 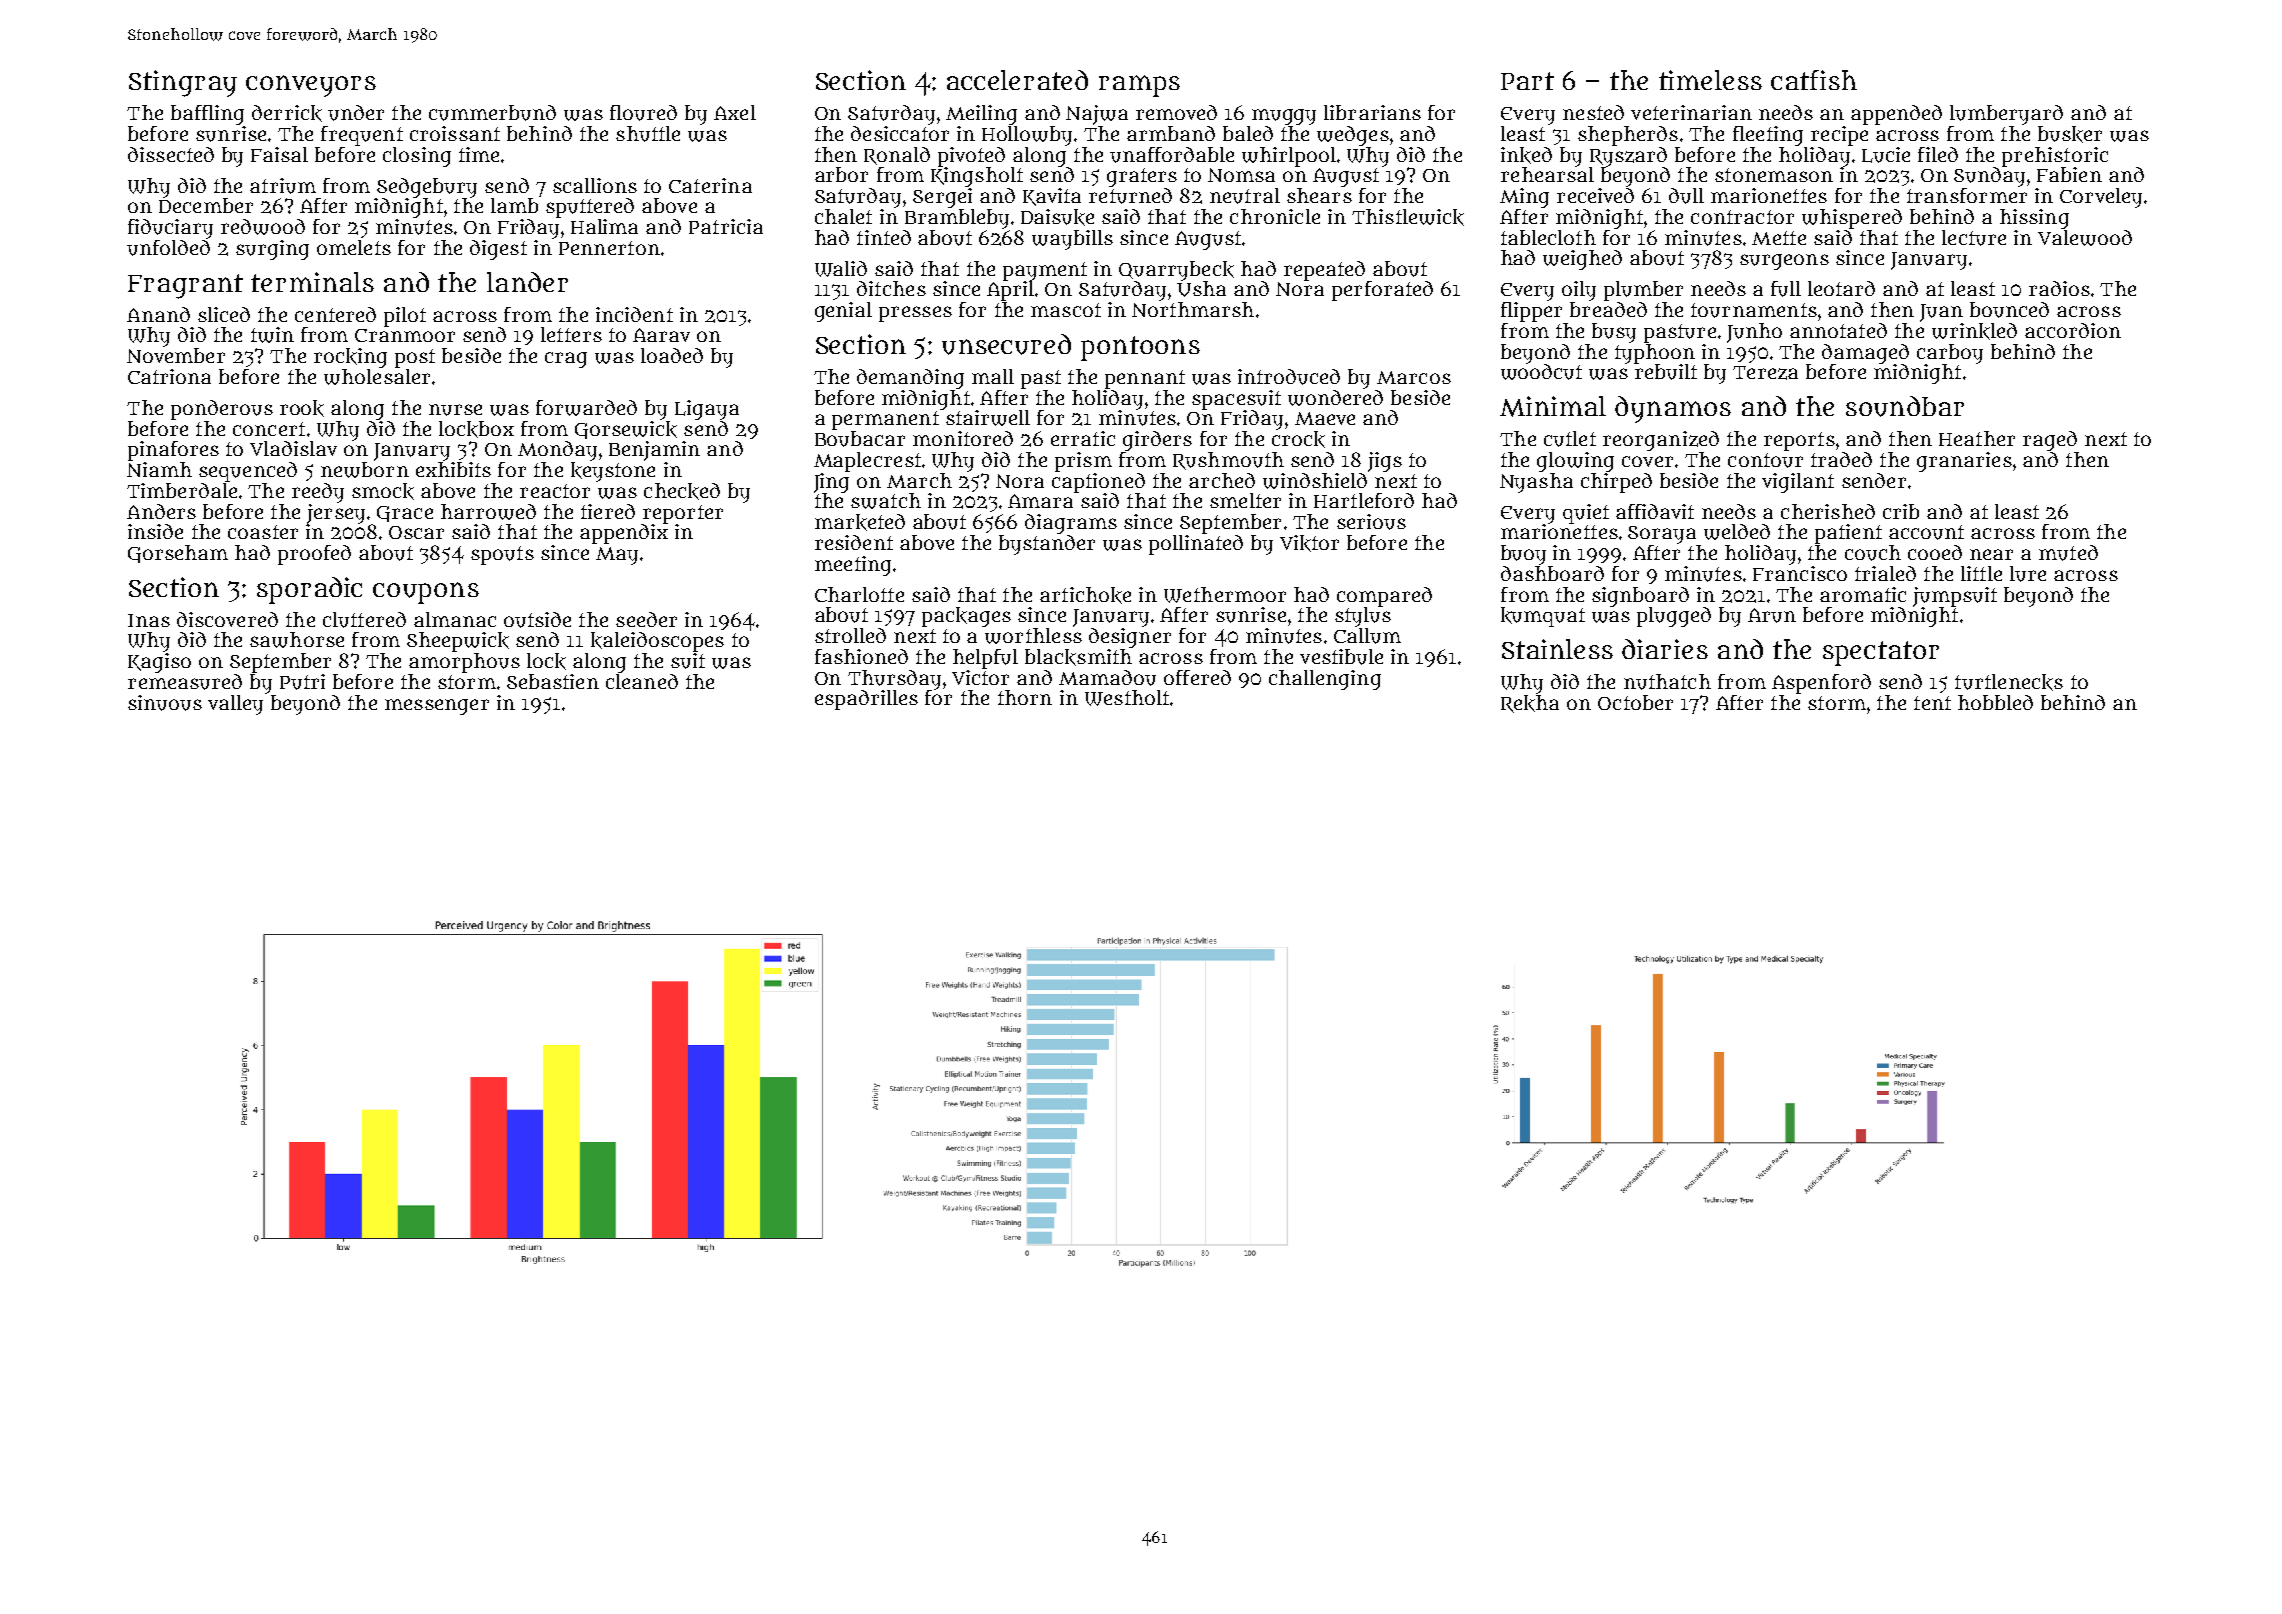 I want to click on Mette, so click(x=1779, y=238).
